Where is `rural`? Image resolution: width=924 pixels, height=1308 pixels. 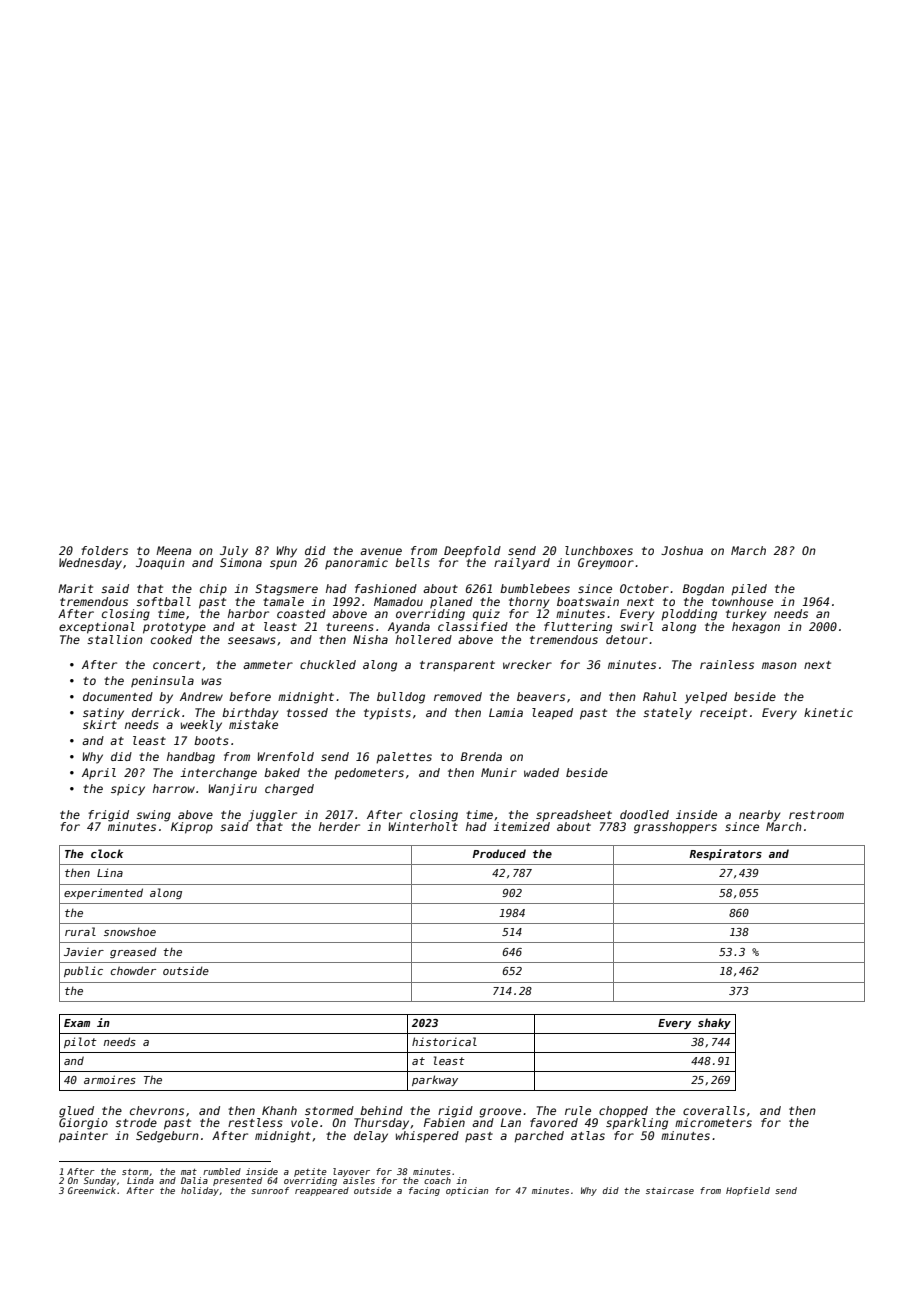 rural is located at coordinates (80, 931).
